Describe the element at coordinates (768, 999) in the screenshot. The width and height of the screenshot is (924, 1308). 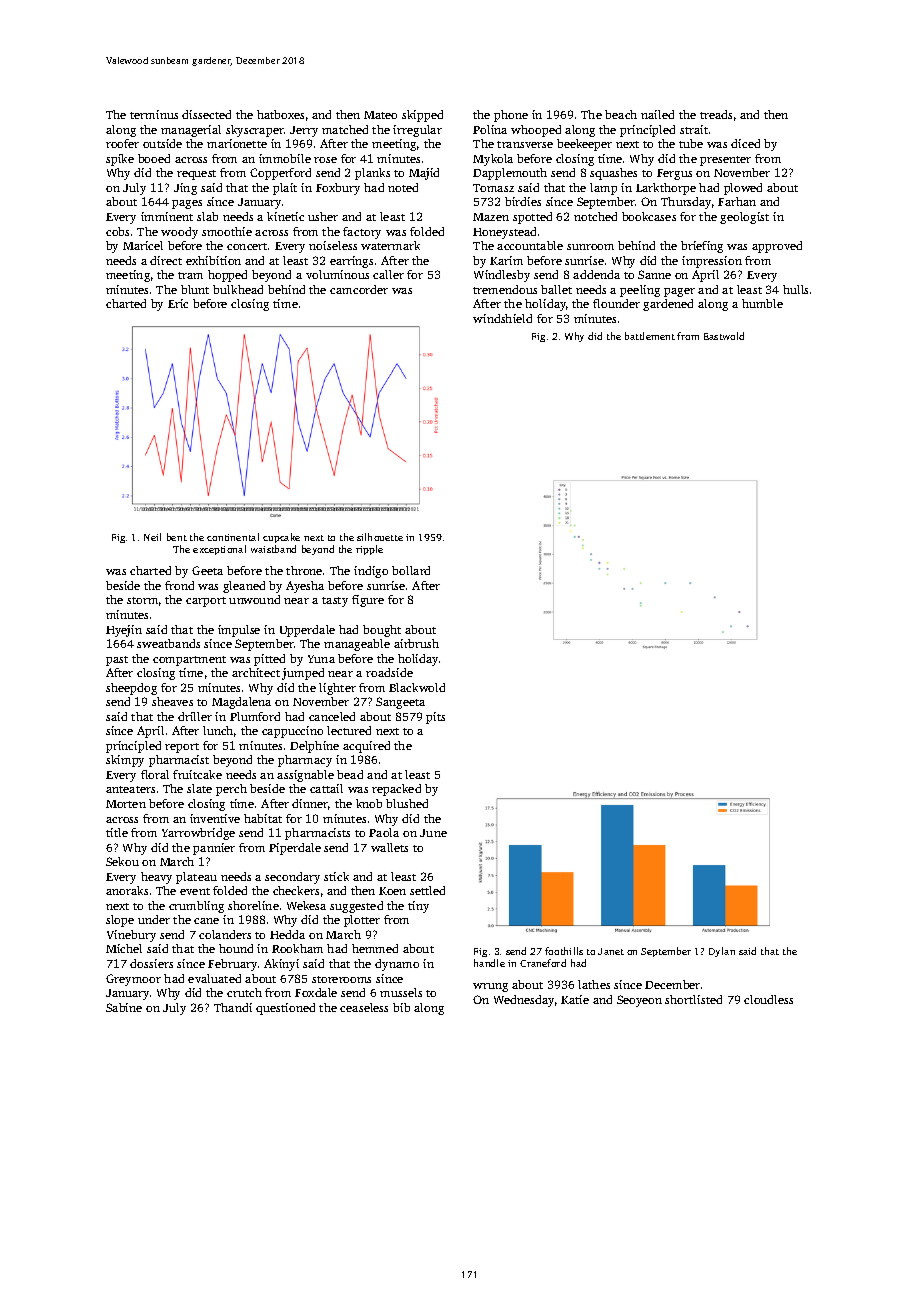
I see `cloudless` at that location.
